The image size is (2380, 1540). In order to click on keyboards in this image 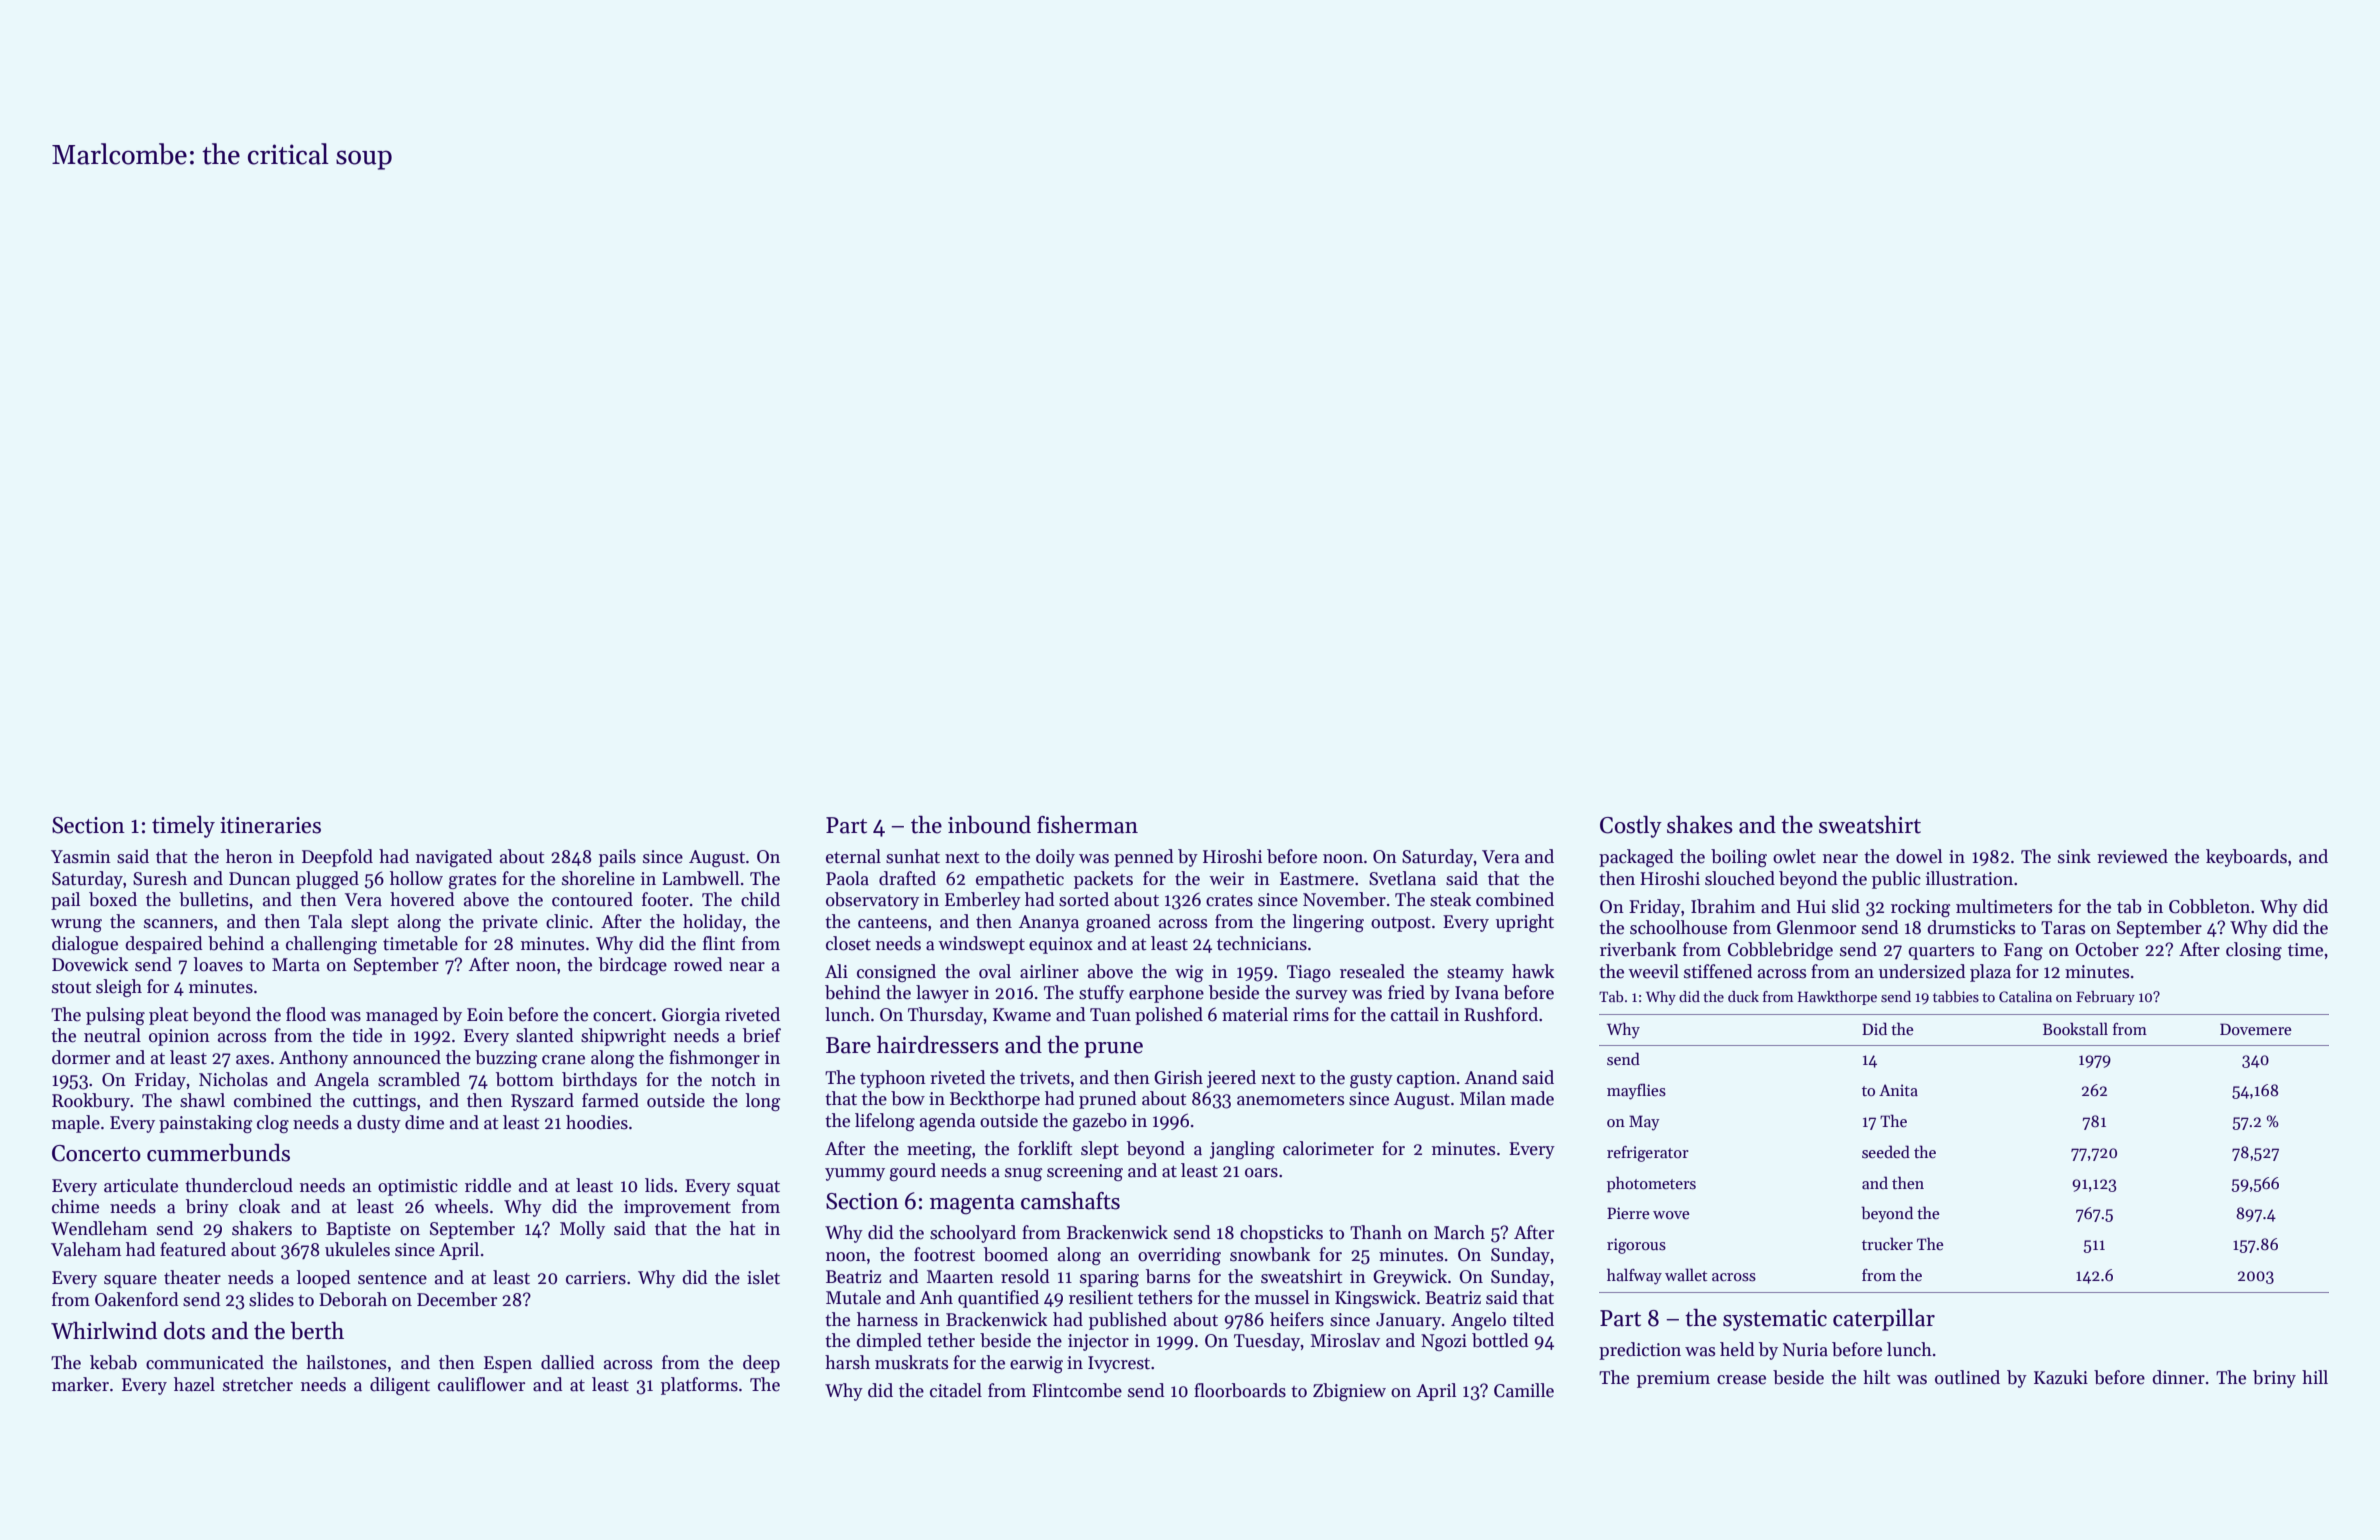, I will do `click(2246, 858)`.
